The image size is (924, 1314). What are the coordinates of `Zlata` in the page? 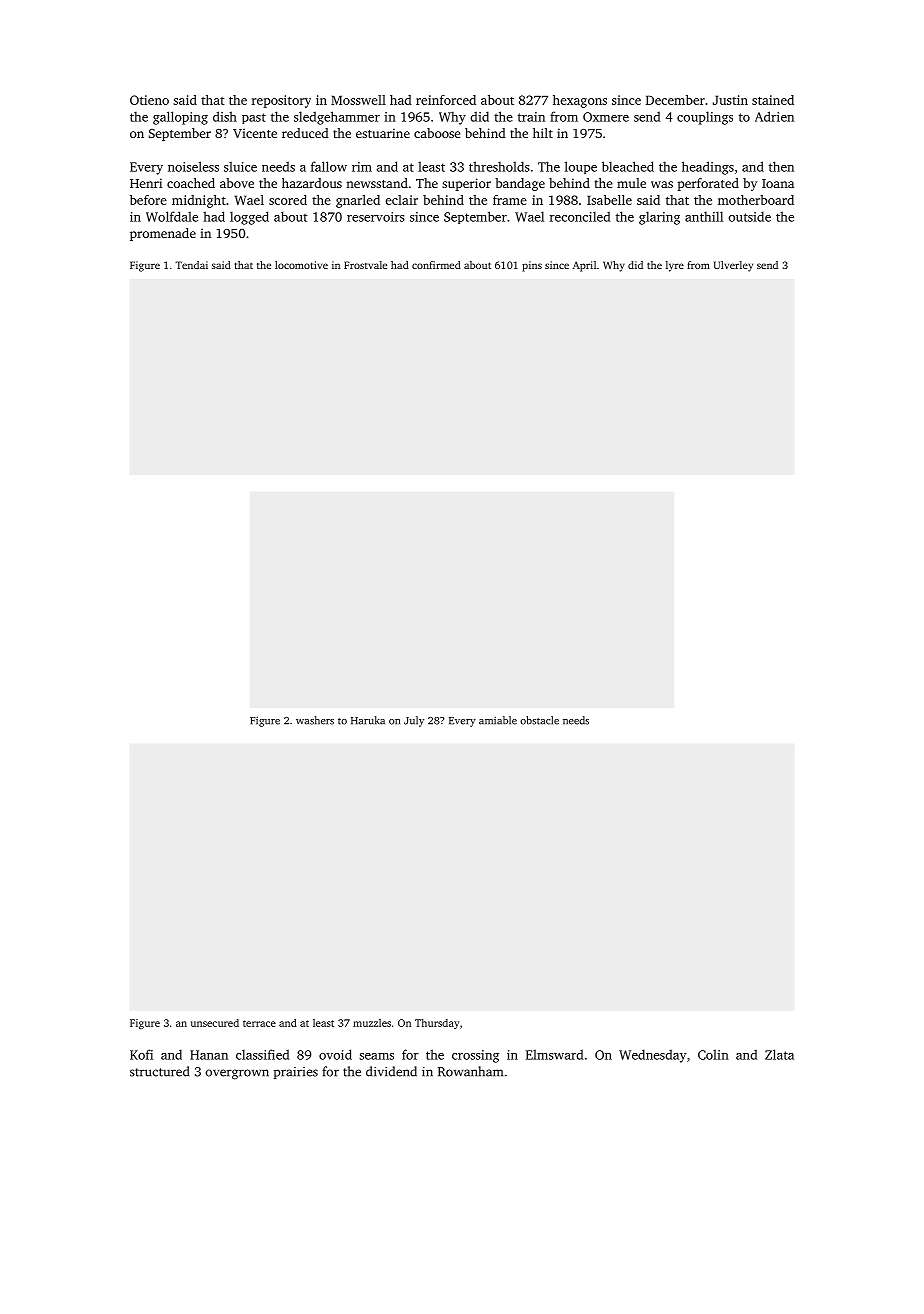 It's located at (779, 1054).
